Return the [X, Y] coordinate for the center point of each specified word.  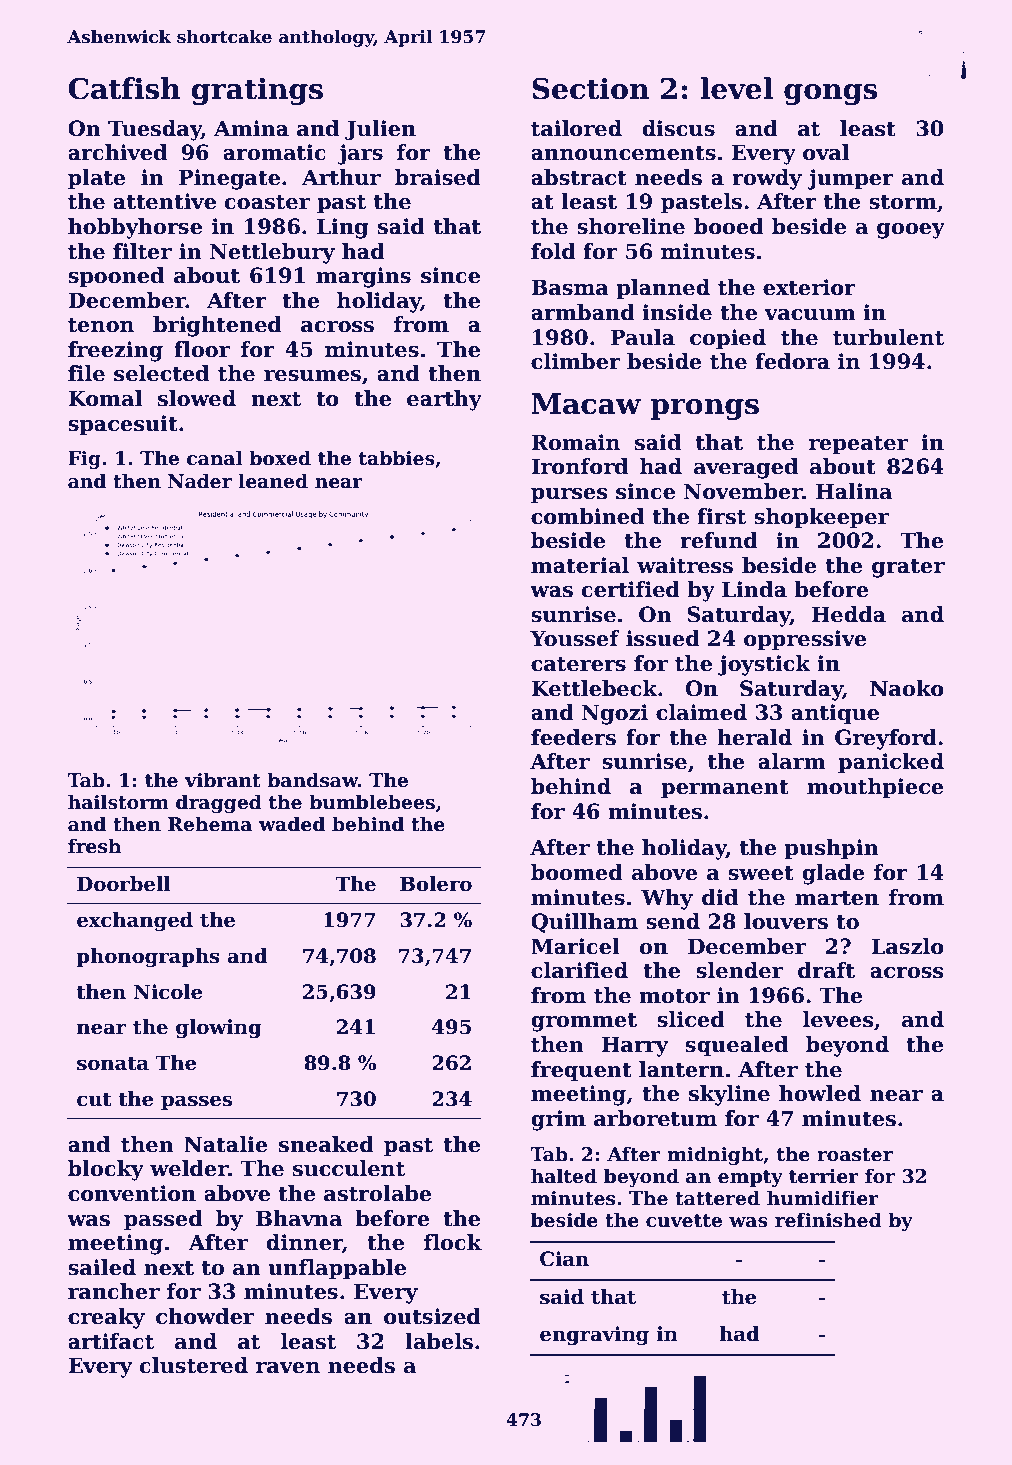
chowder [205, 1316]
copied [728, 339]
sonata [113, 1064]
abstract [579, 177]
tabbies [397, 458]
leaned [273, 481]
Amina [251, 128]
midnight [715, 1155]
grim [558, 1120]
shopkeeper [821, 518]
